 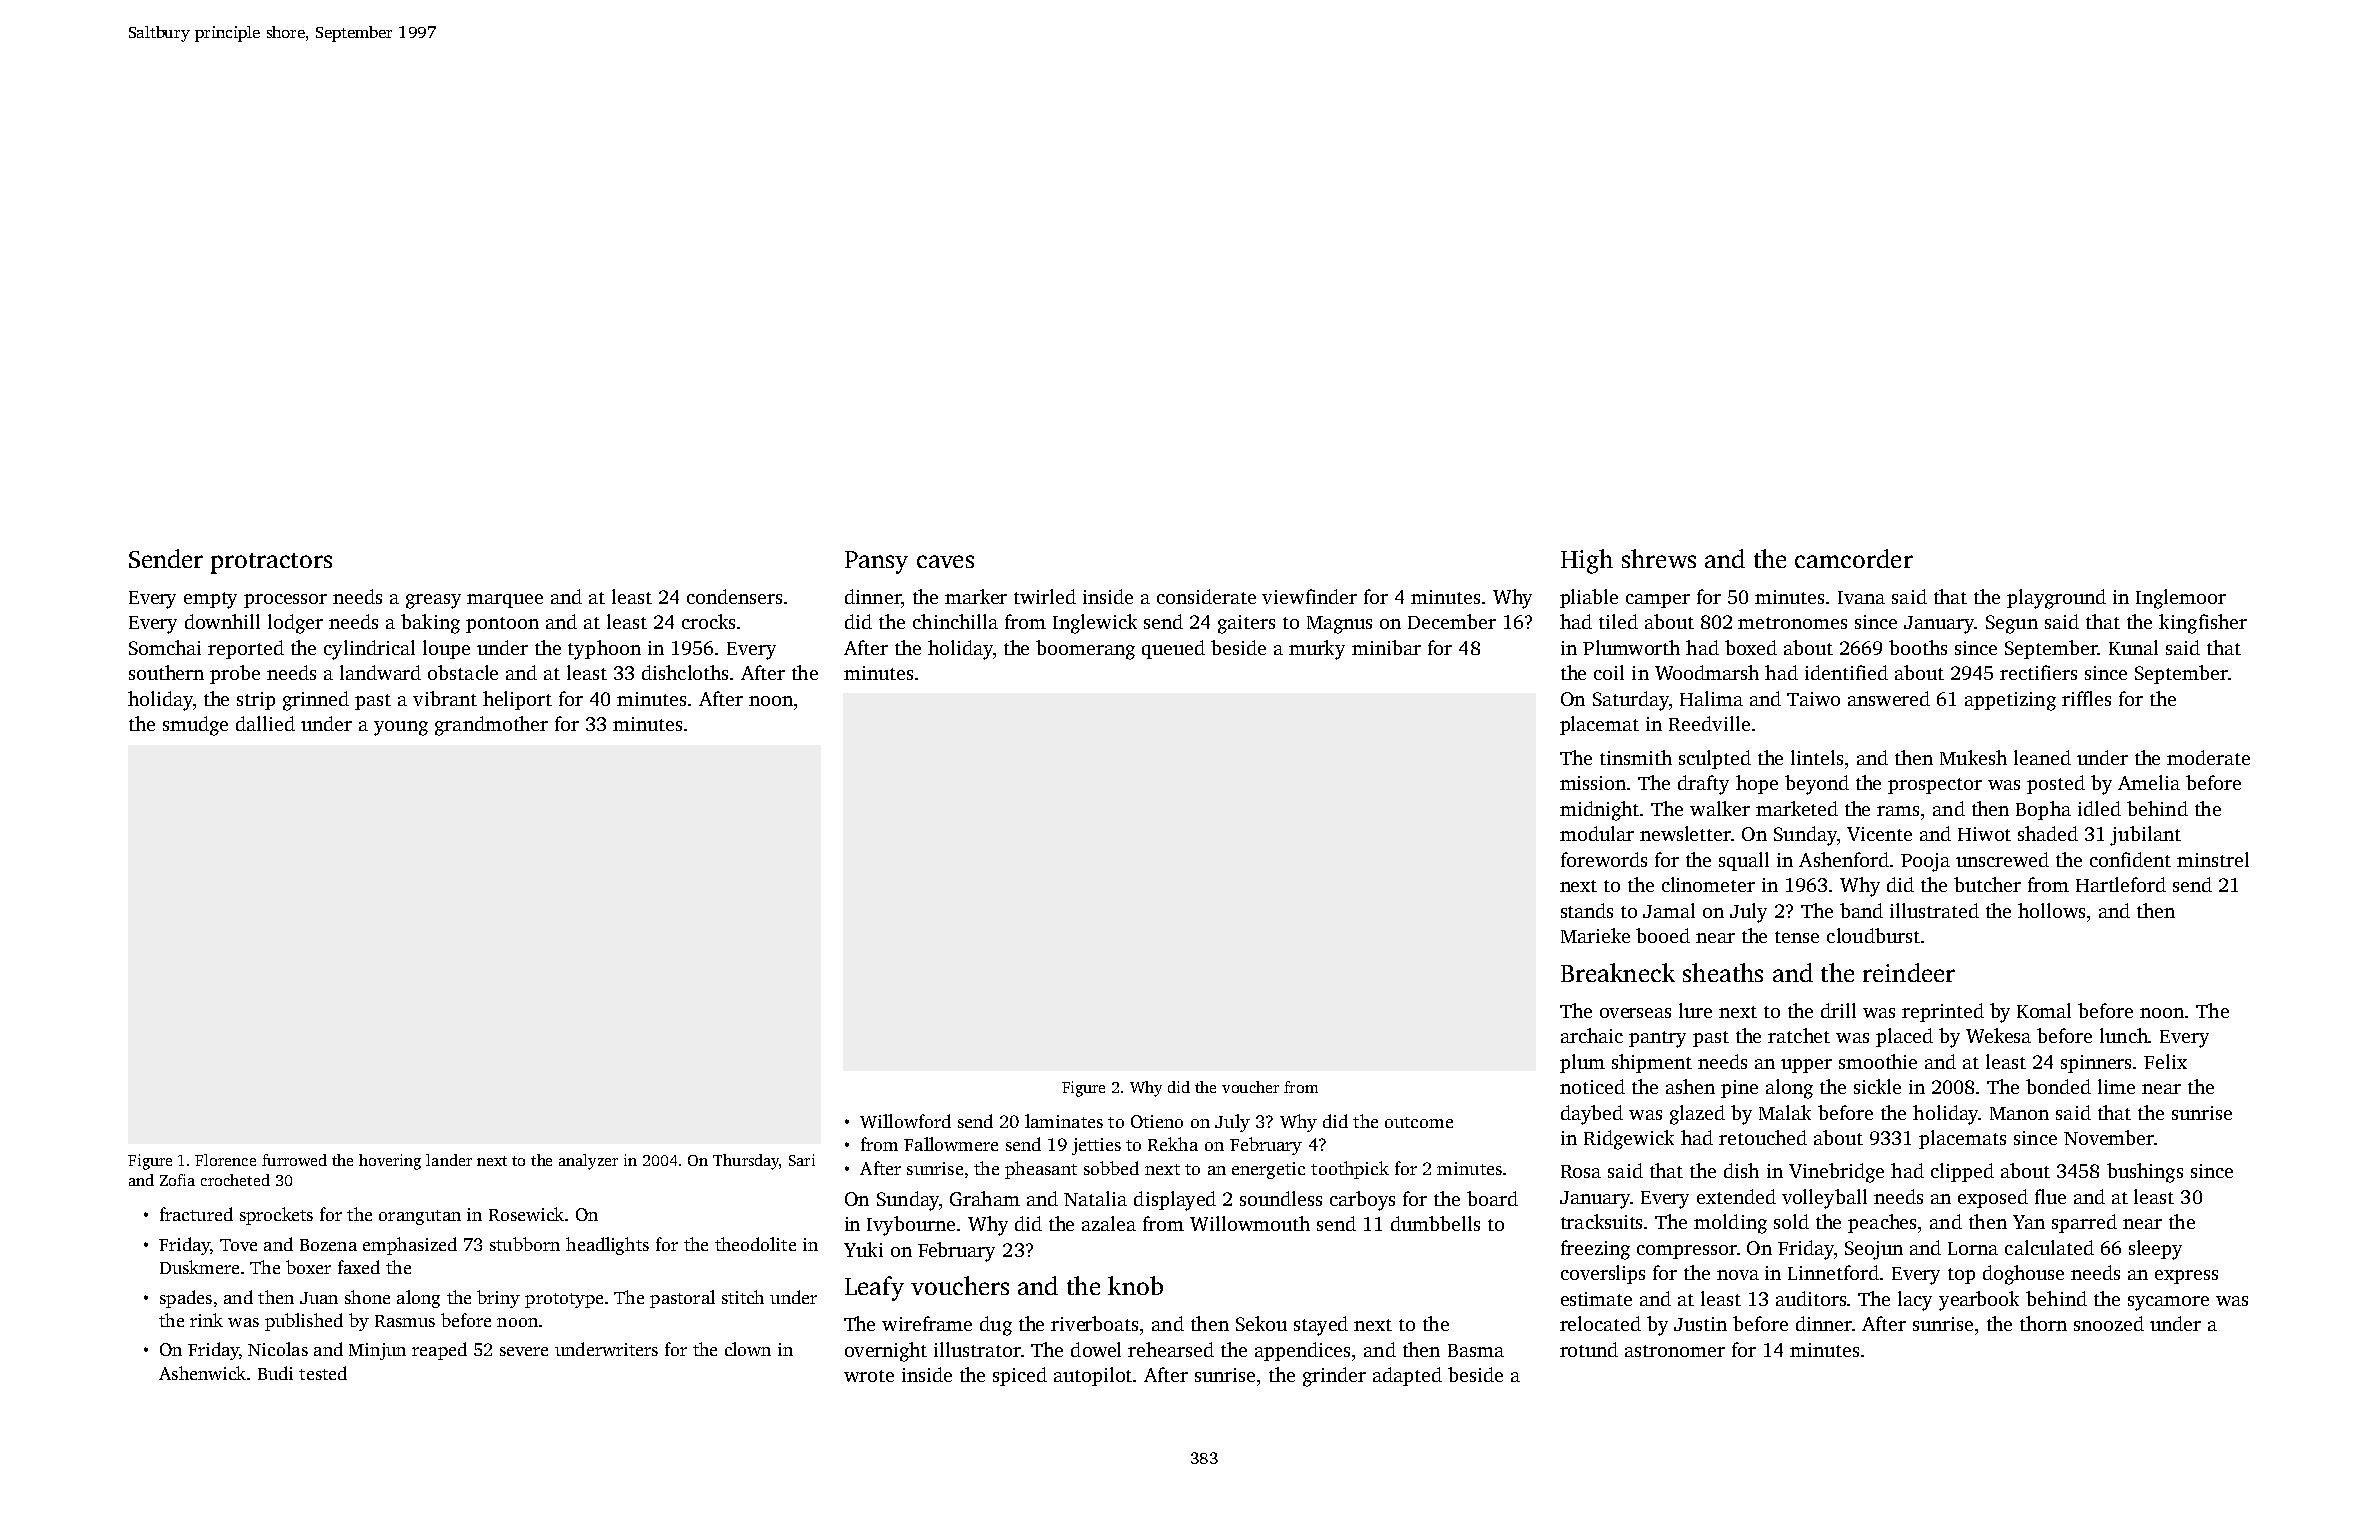 I want to click on moderate, so click(x=2208, y=757).
